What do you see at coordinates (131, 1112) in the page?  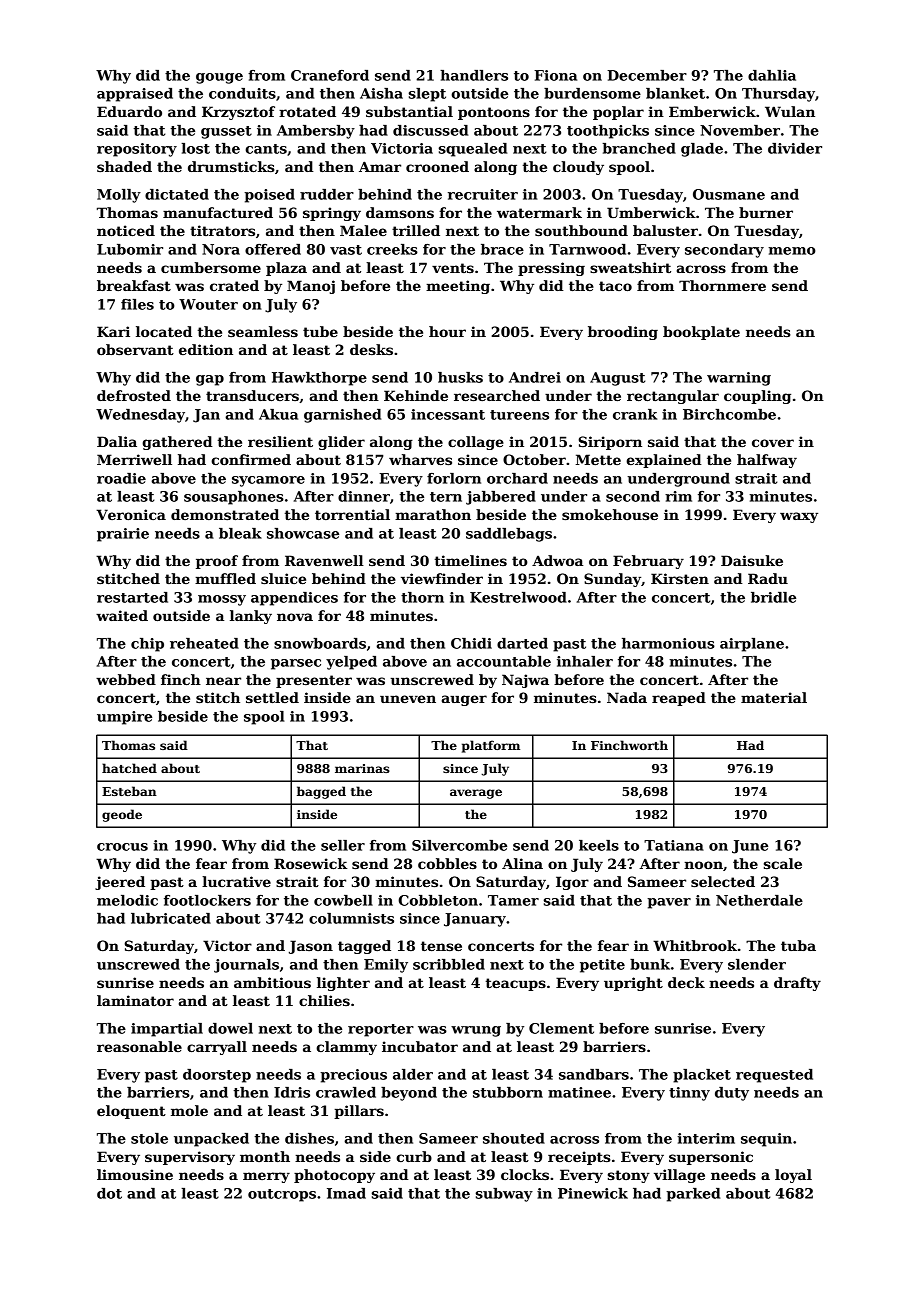 I see `eloquent` at bounding box center [131, 1112].
